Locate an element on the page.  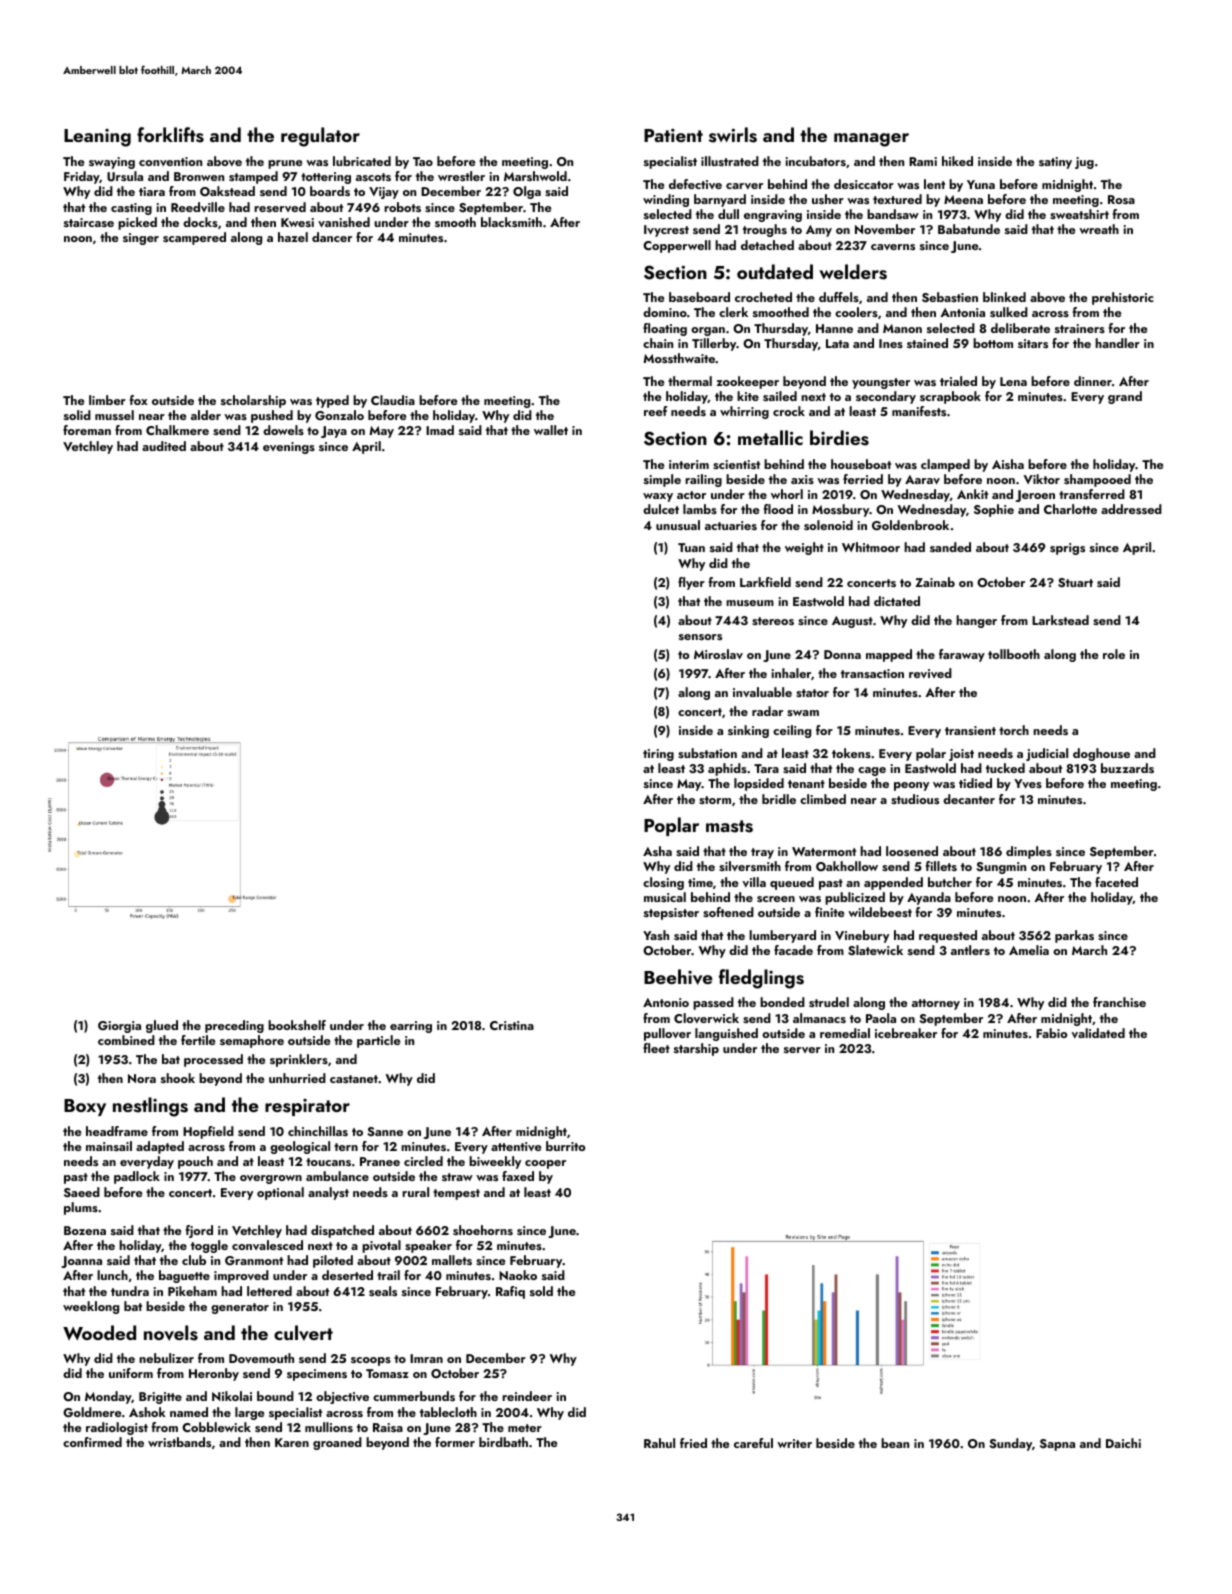
preceding is located at coordinates (234, 1026).
